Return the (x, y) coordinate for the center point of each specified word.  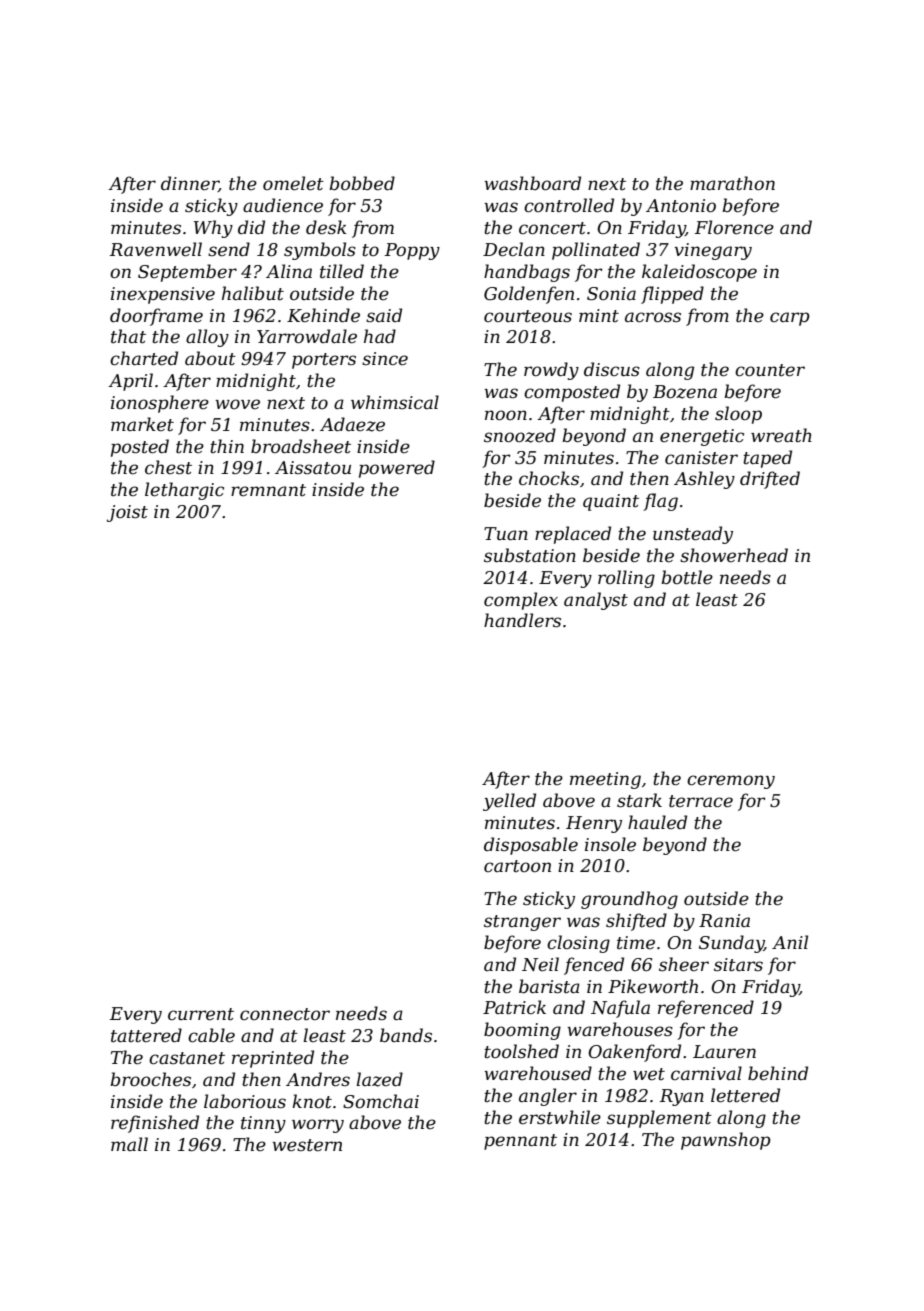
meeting (605, 780)
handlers (522, 620)
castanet (187, 1058)
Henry (594, 824)
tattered (146, 1035)
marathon (732, 183)
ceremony (731, 782)
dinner (190, 184)
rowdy (551, 371)
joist (127, 513)
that (128, 336)
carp (790, 319)
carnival (706, 1073)
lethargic (184, 491)
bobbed (362, 183)
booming (522, 1031)
